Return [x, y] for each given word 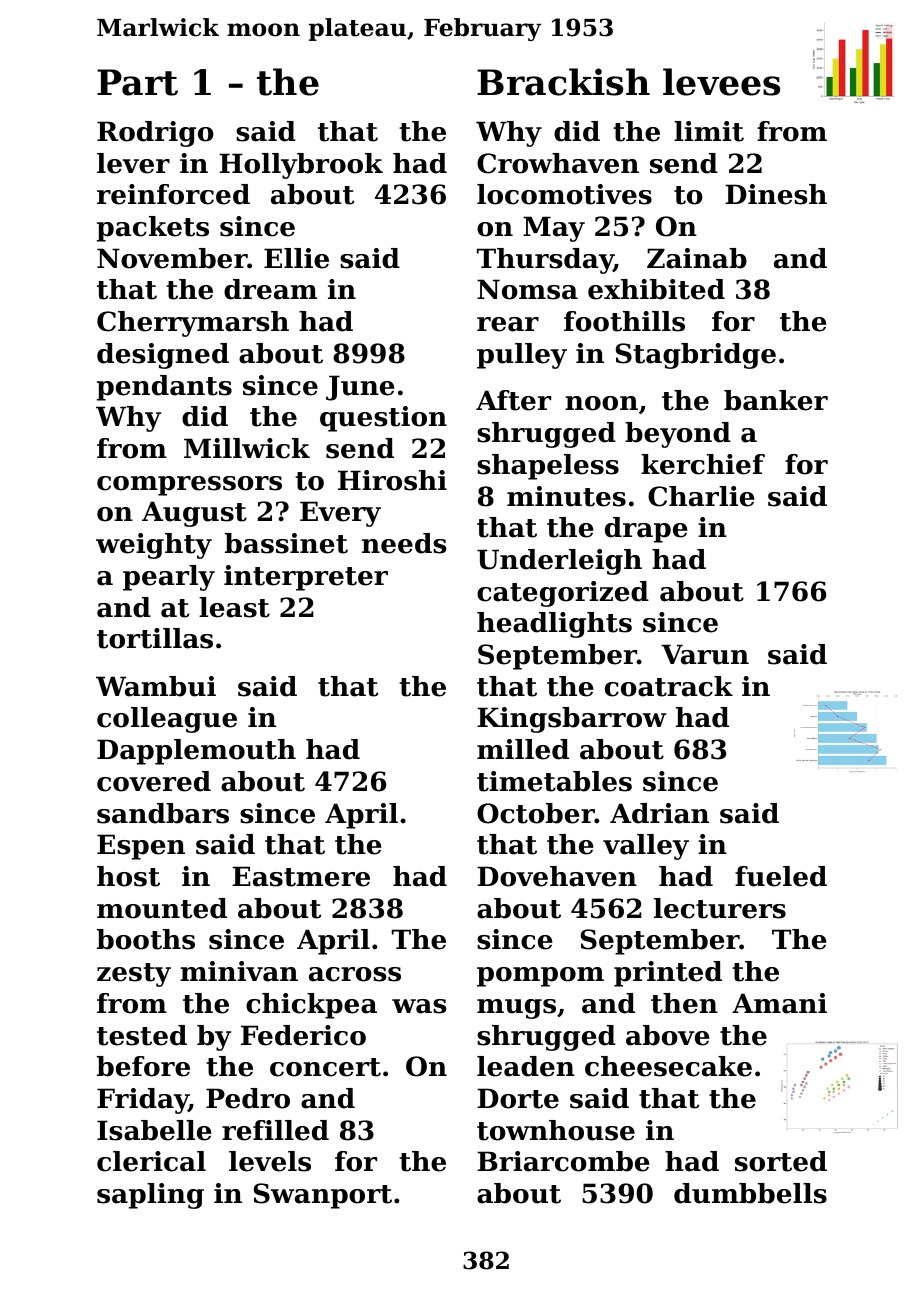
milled [523, 749]
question [383, 419]
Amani [779, 1003]
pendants [164, 388]
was [419, 1006]
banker [776, 400]
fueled [781, 876]
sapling [150, 1196]
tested [142, 1035]
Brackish [563, 82]
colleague [167, 720]
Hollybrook [301, 166]
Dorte [518, 1098]
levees [721, 82]
